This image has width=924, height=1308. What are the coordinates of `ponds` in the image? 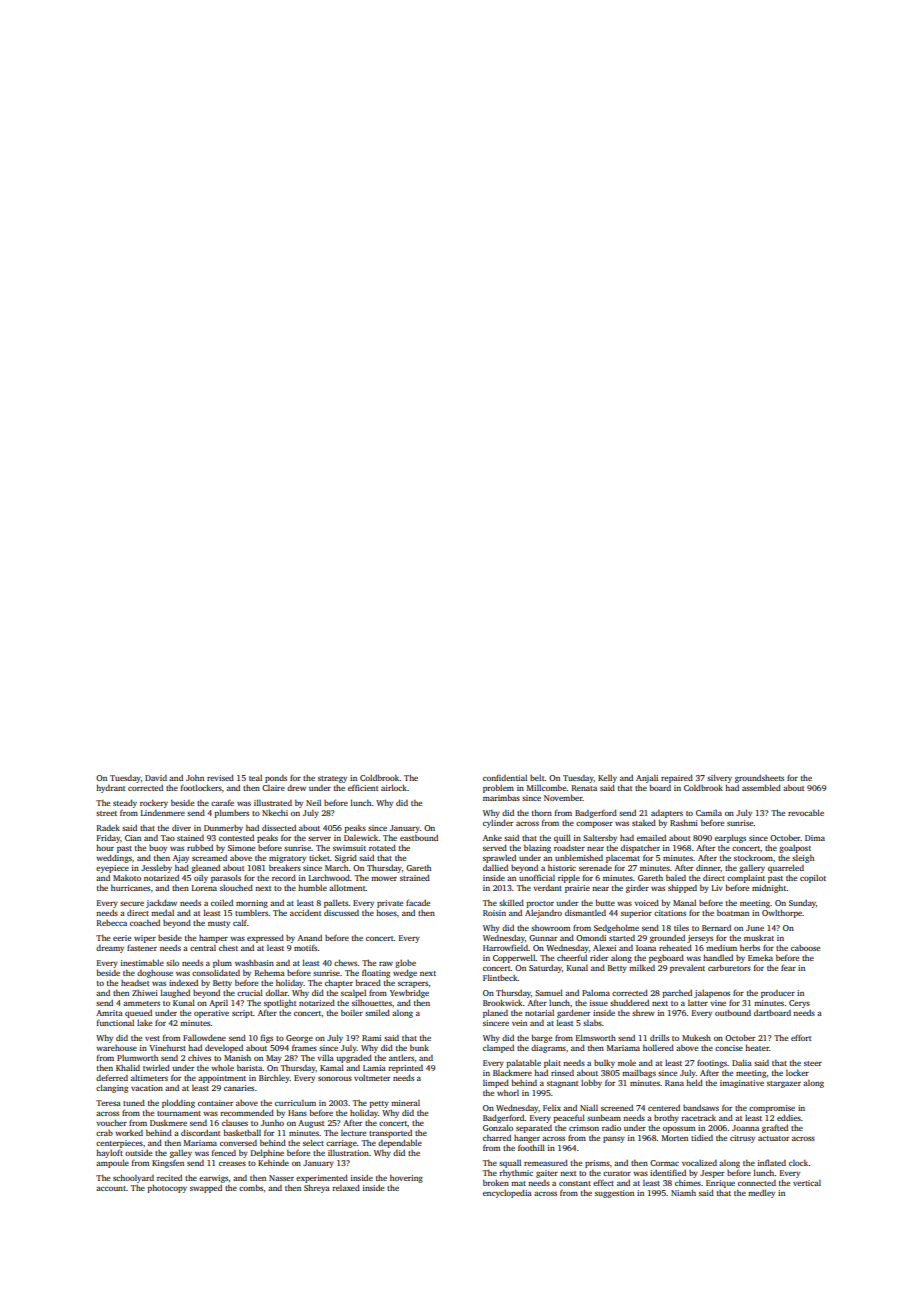 It's located at (276, 779).
